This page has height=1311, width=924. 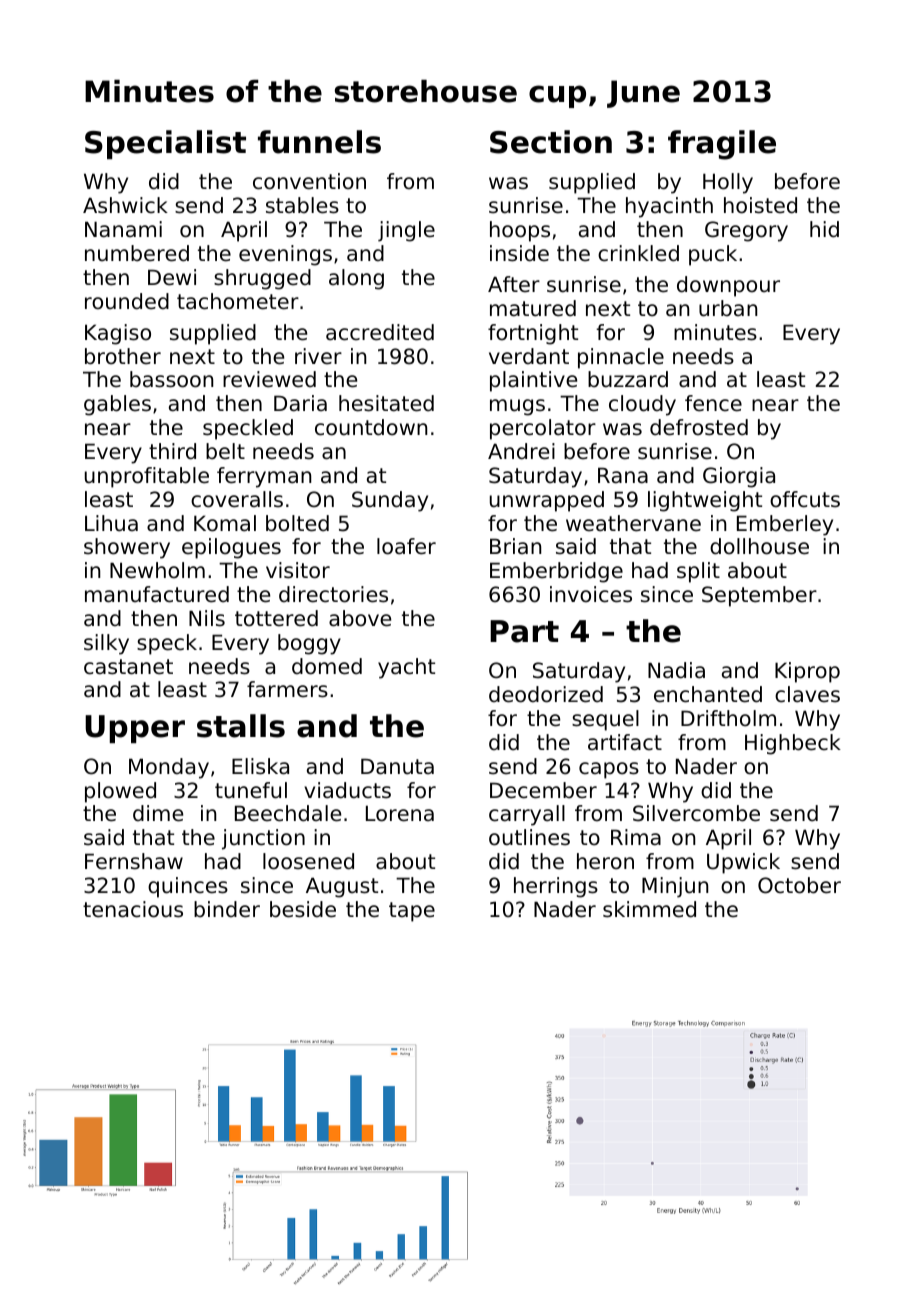 I want to click on third, so click(x=172, y=451).
